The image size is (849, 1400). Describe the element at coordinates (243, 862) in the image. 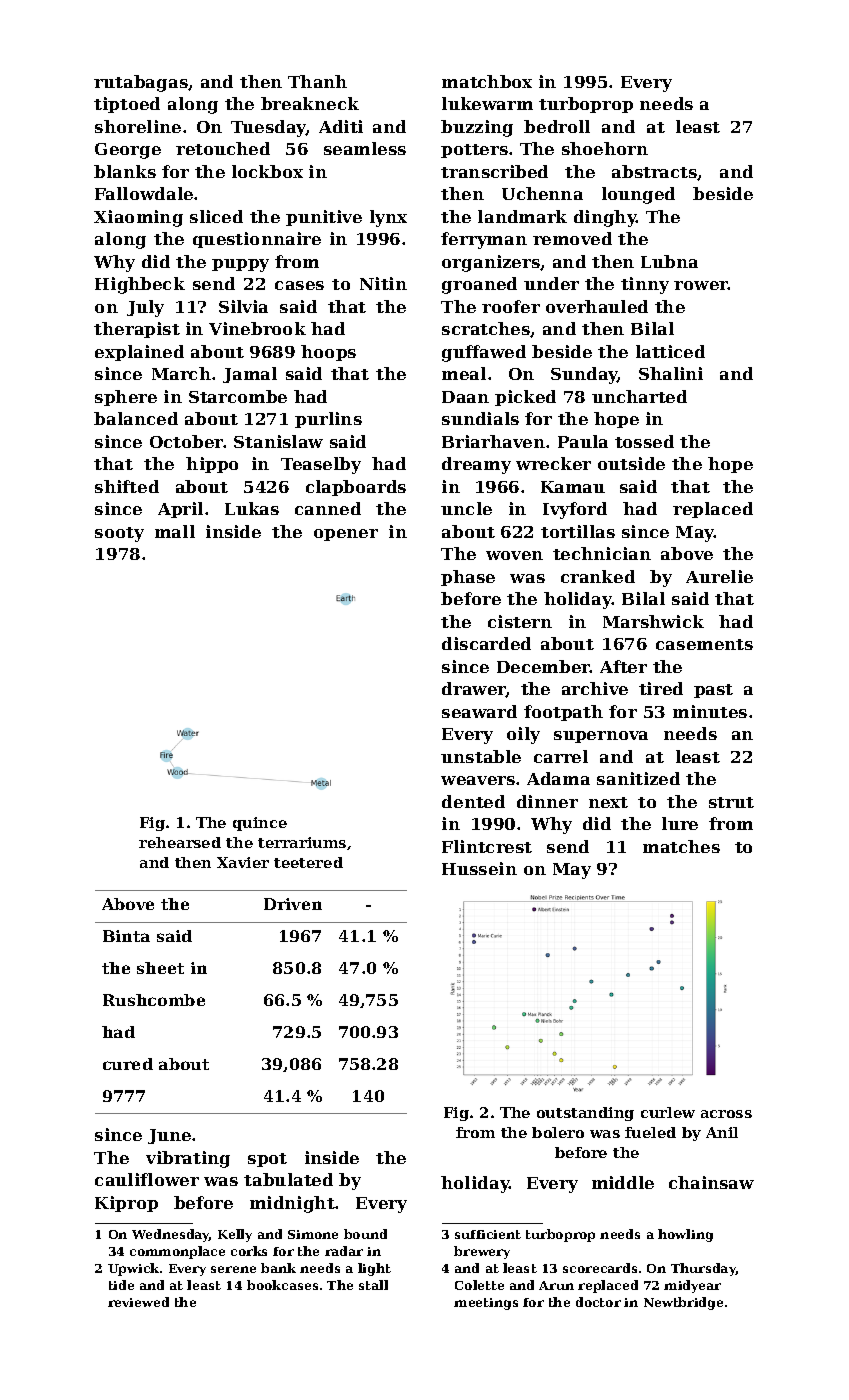

I see `Xavier` at that location.
